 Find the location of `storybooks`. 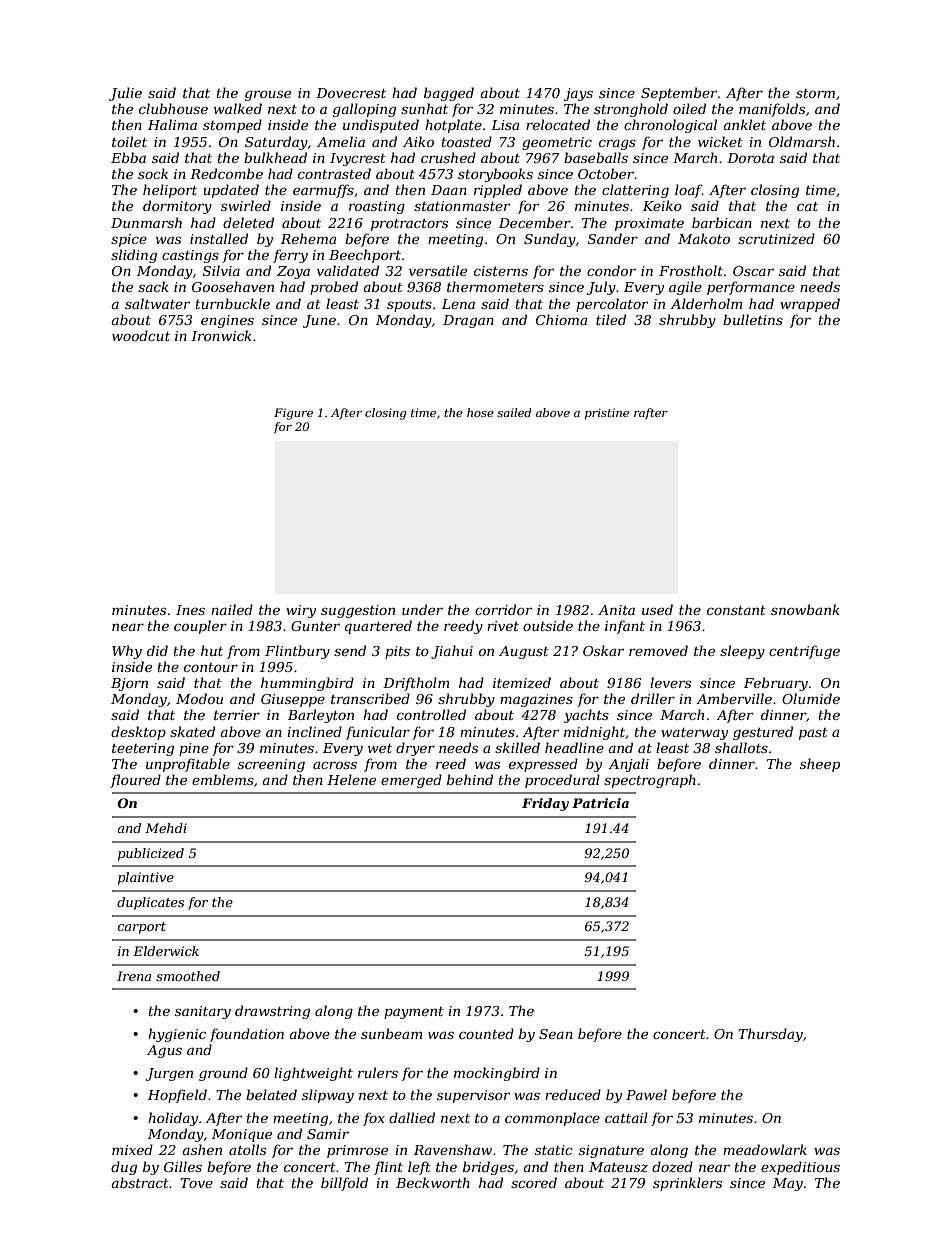

storybooks is located at coordinates (495, 175).
